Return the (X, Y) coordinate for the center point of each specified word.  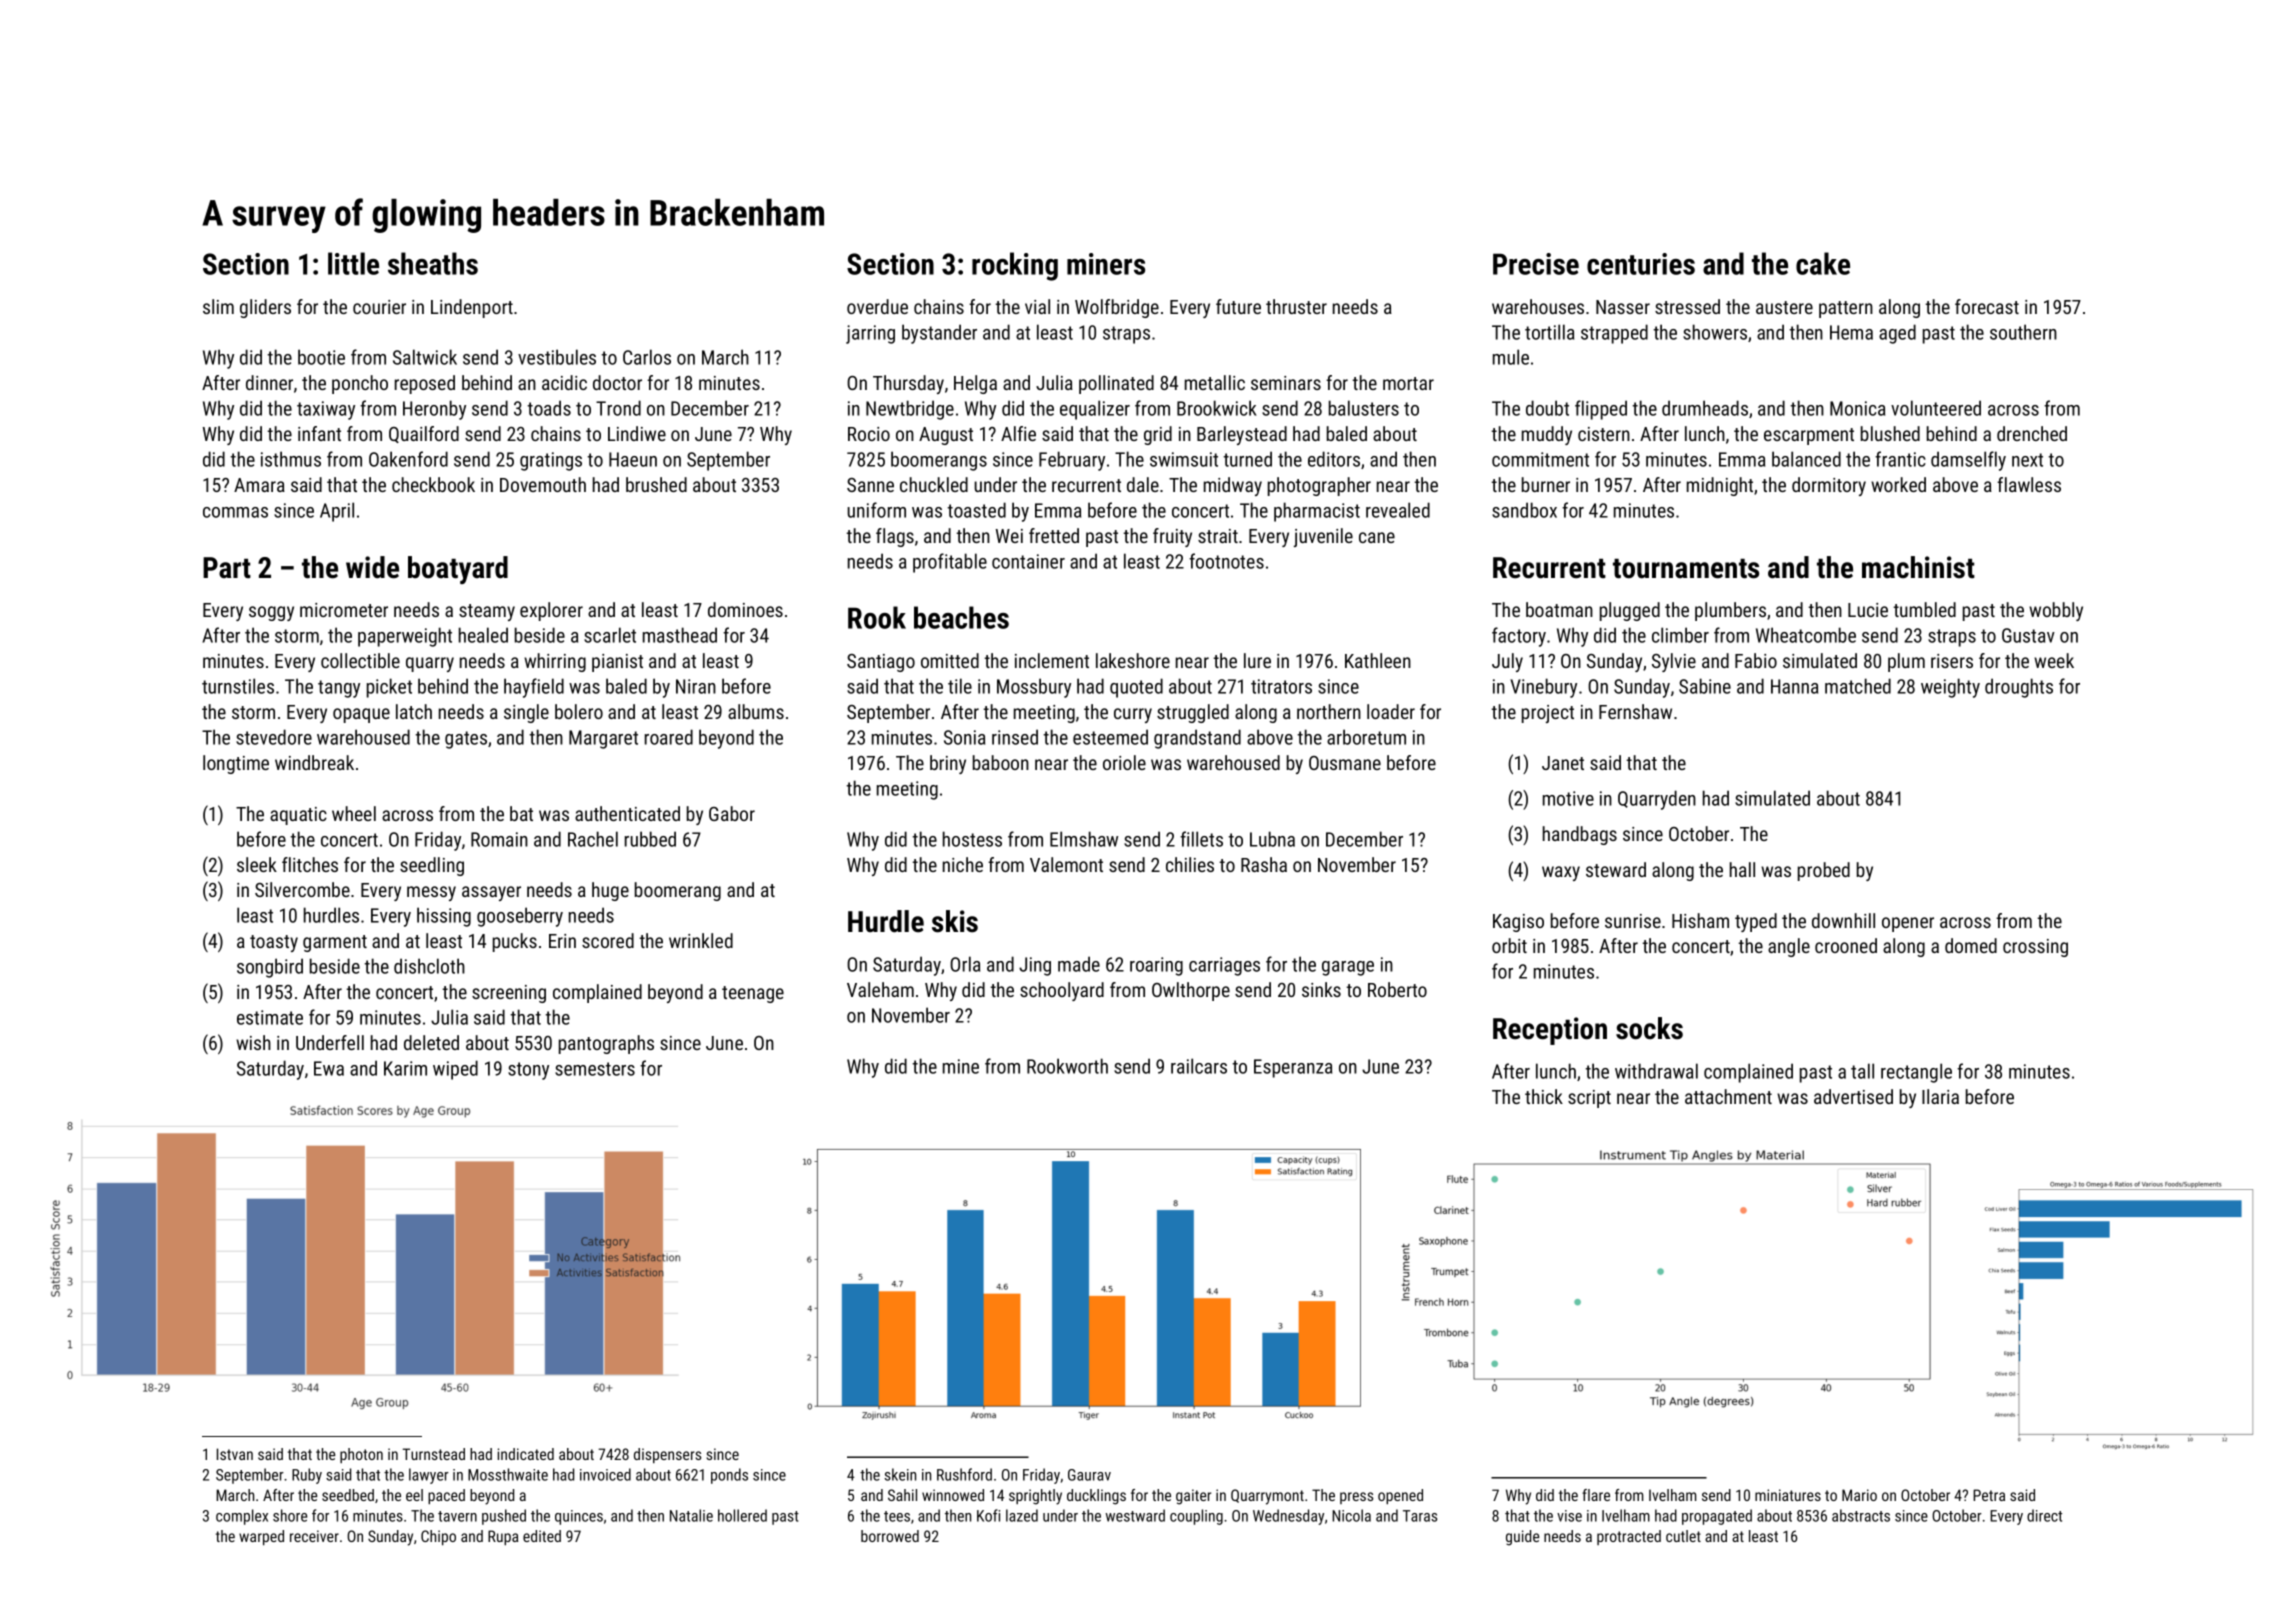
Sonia (964, 737)
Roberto (1397, 989)
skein (900, 1474)
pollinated (1116, 384)
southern (2023, 332)
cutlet (1683, 1536)
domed (1971, 945)
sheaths (433, 263)
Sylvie (1674, 662)
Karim (405, 1068)
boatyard (458, 570)
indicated (526, 1454)
